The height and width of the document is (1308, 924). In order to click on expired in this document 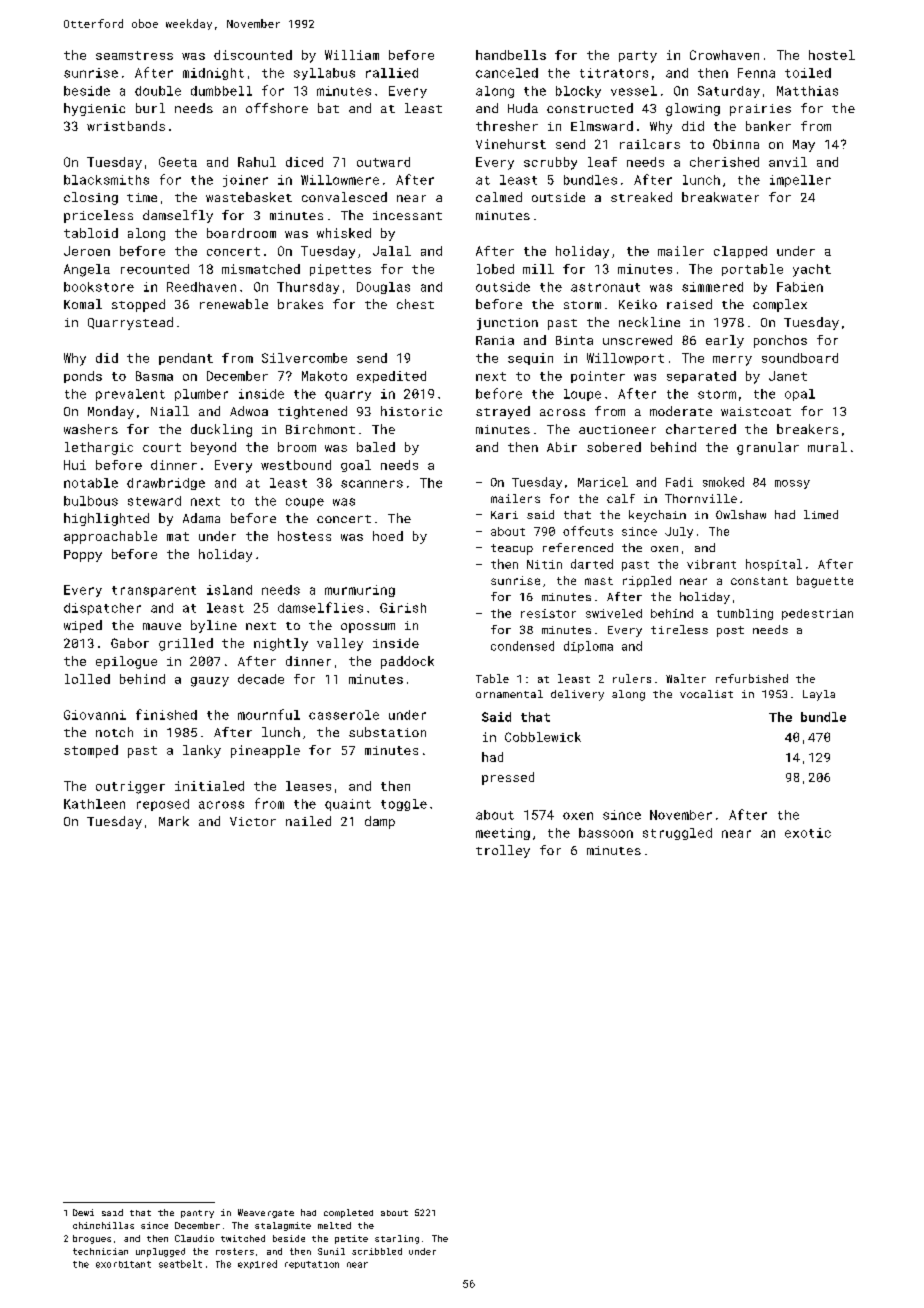, I will do `click(257, 1264)`.
